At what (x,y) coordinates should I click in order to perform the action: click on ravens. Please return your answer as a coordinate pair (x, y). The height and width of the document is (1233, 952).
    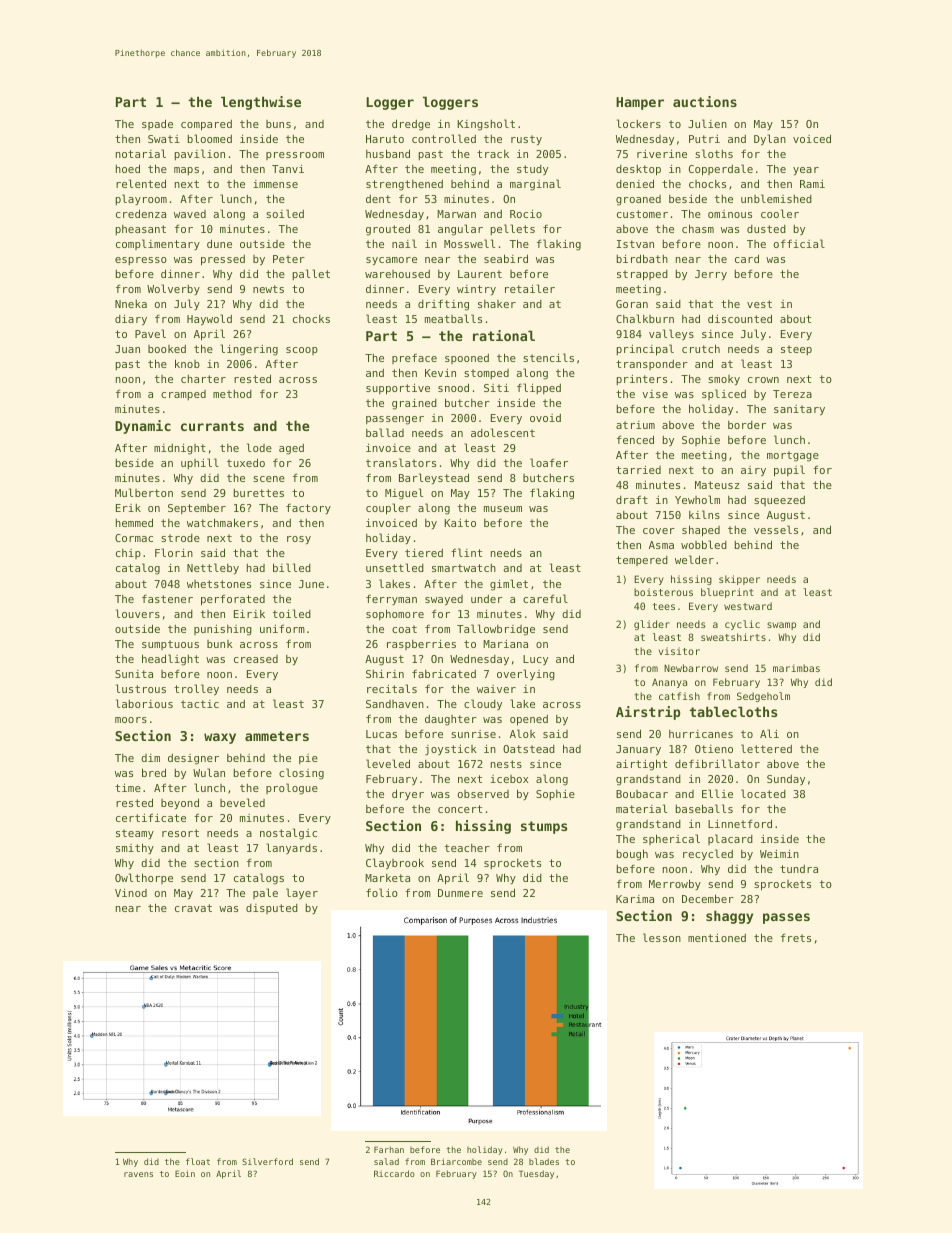
    Looking at the image, I should click on (138, 1174).
